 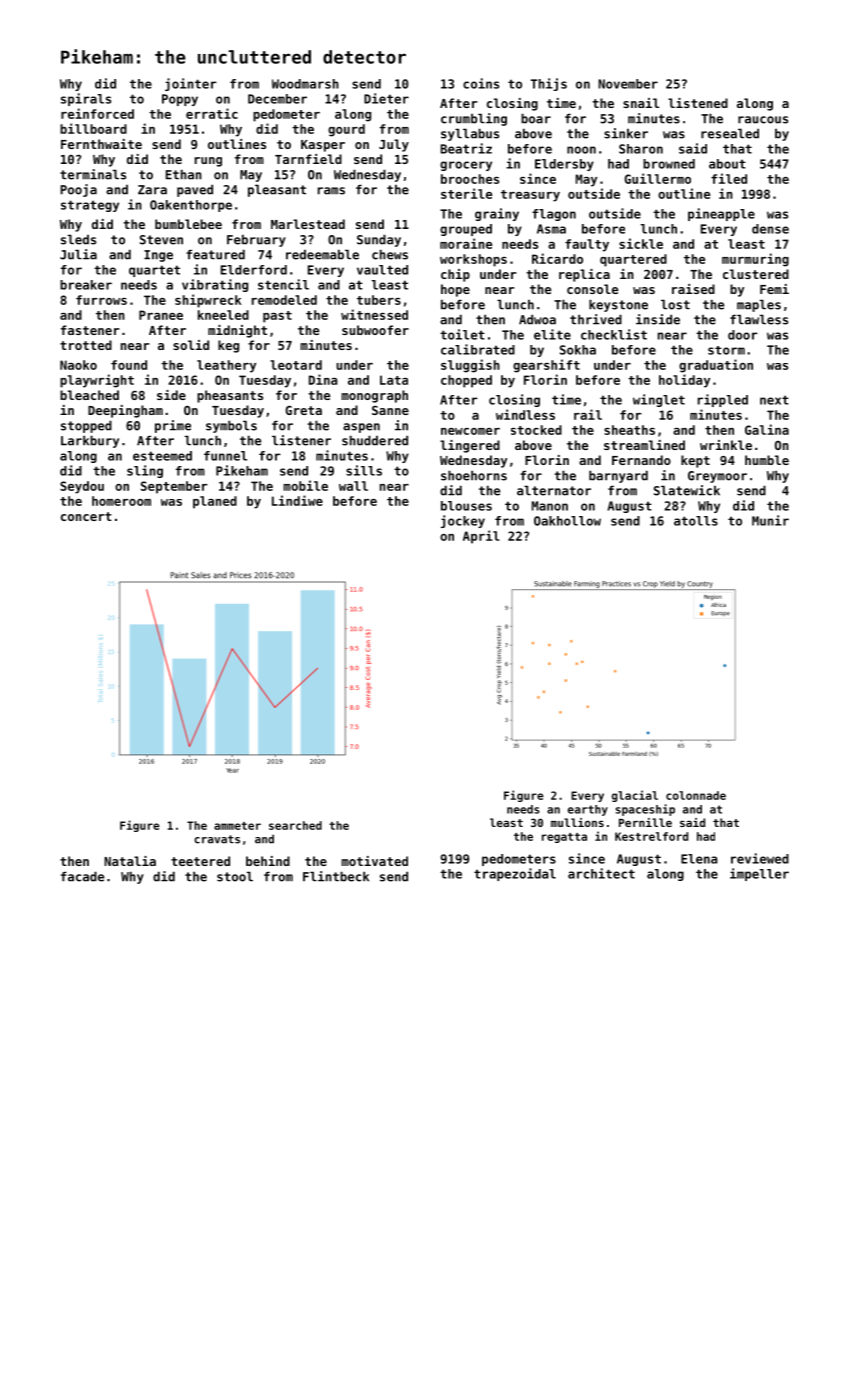 What do you see at coordinates (97, 113) in the screenshot?
I see `reinforced` at bounding box center [97, 113].
